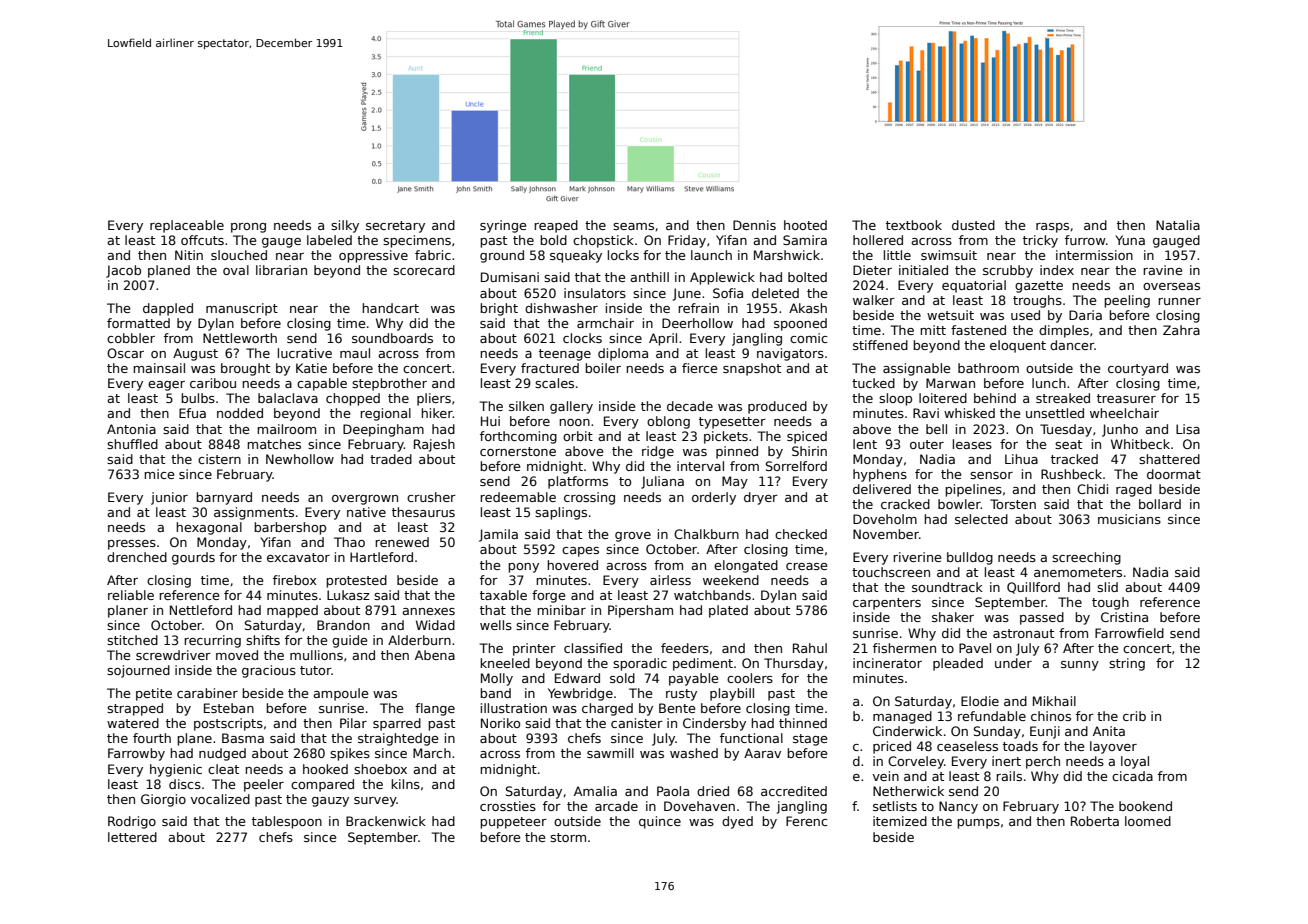 Image resolution: width=1308 pixels, height=924 pixels. What do you see at coordinates (568, 837) in the screenshot?
I see `storm` at bounding box center [568, 837].
